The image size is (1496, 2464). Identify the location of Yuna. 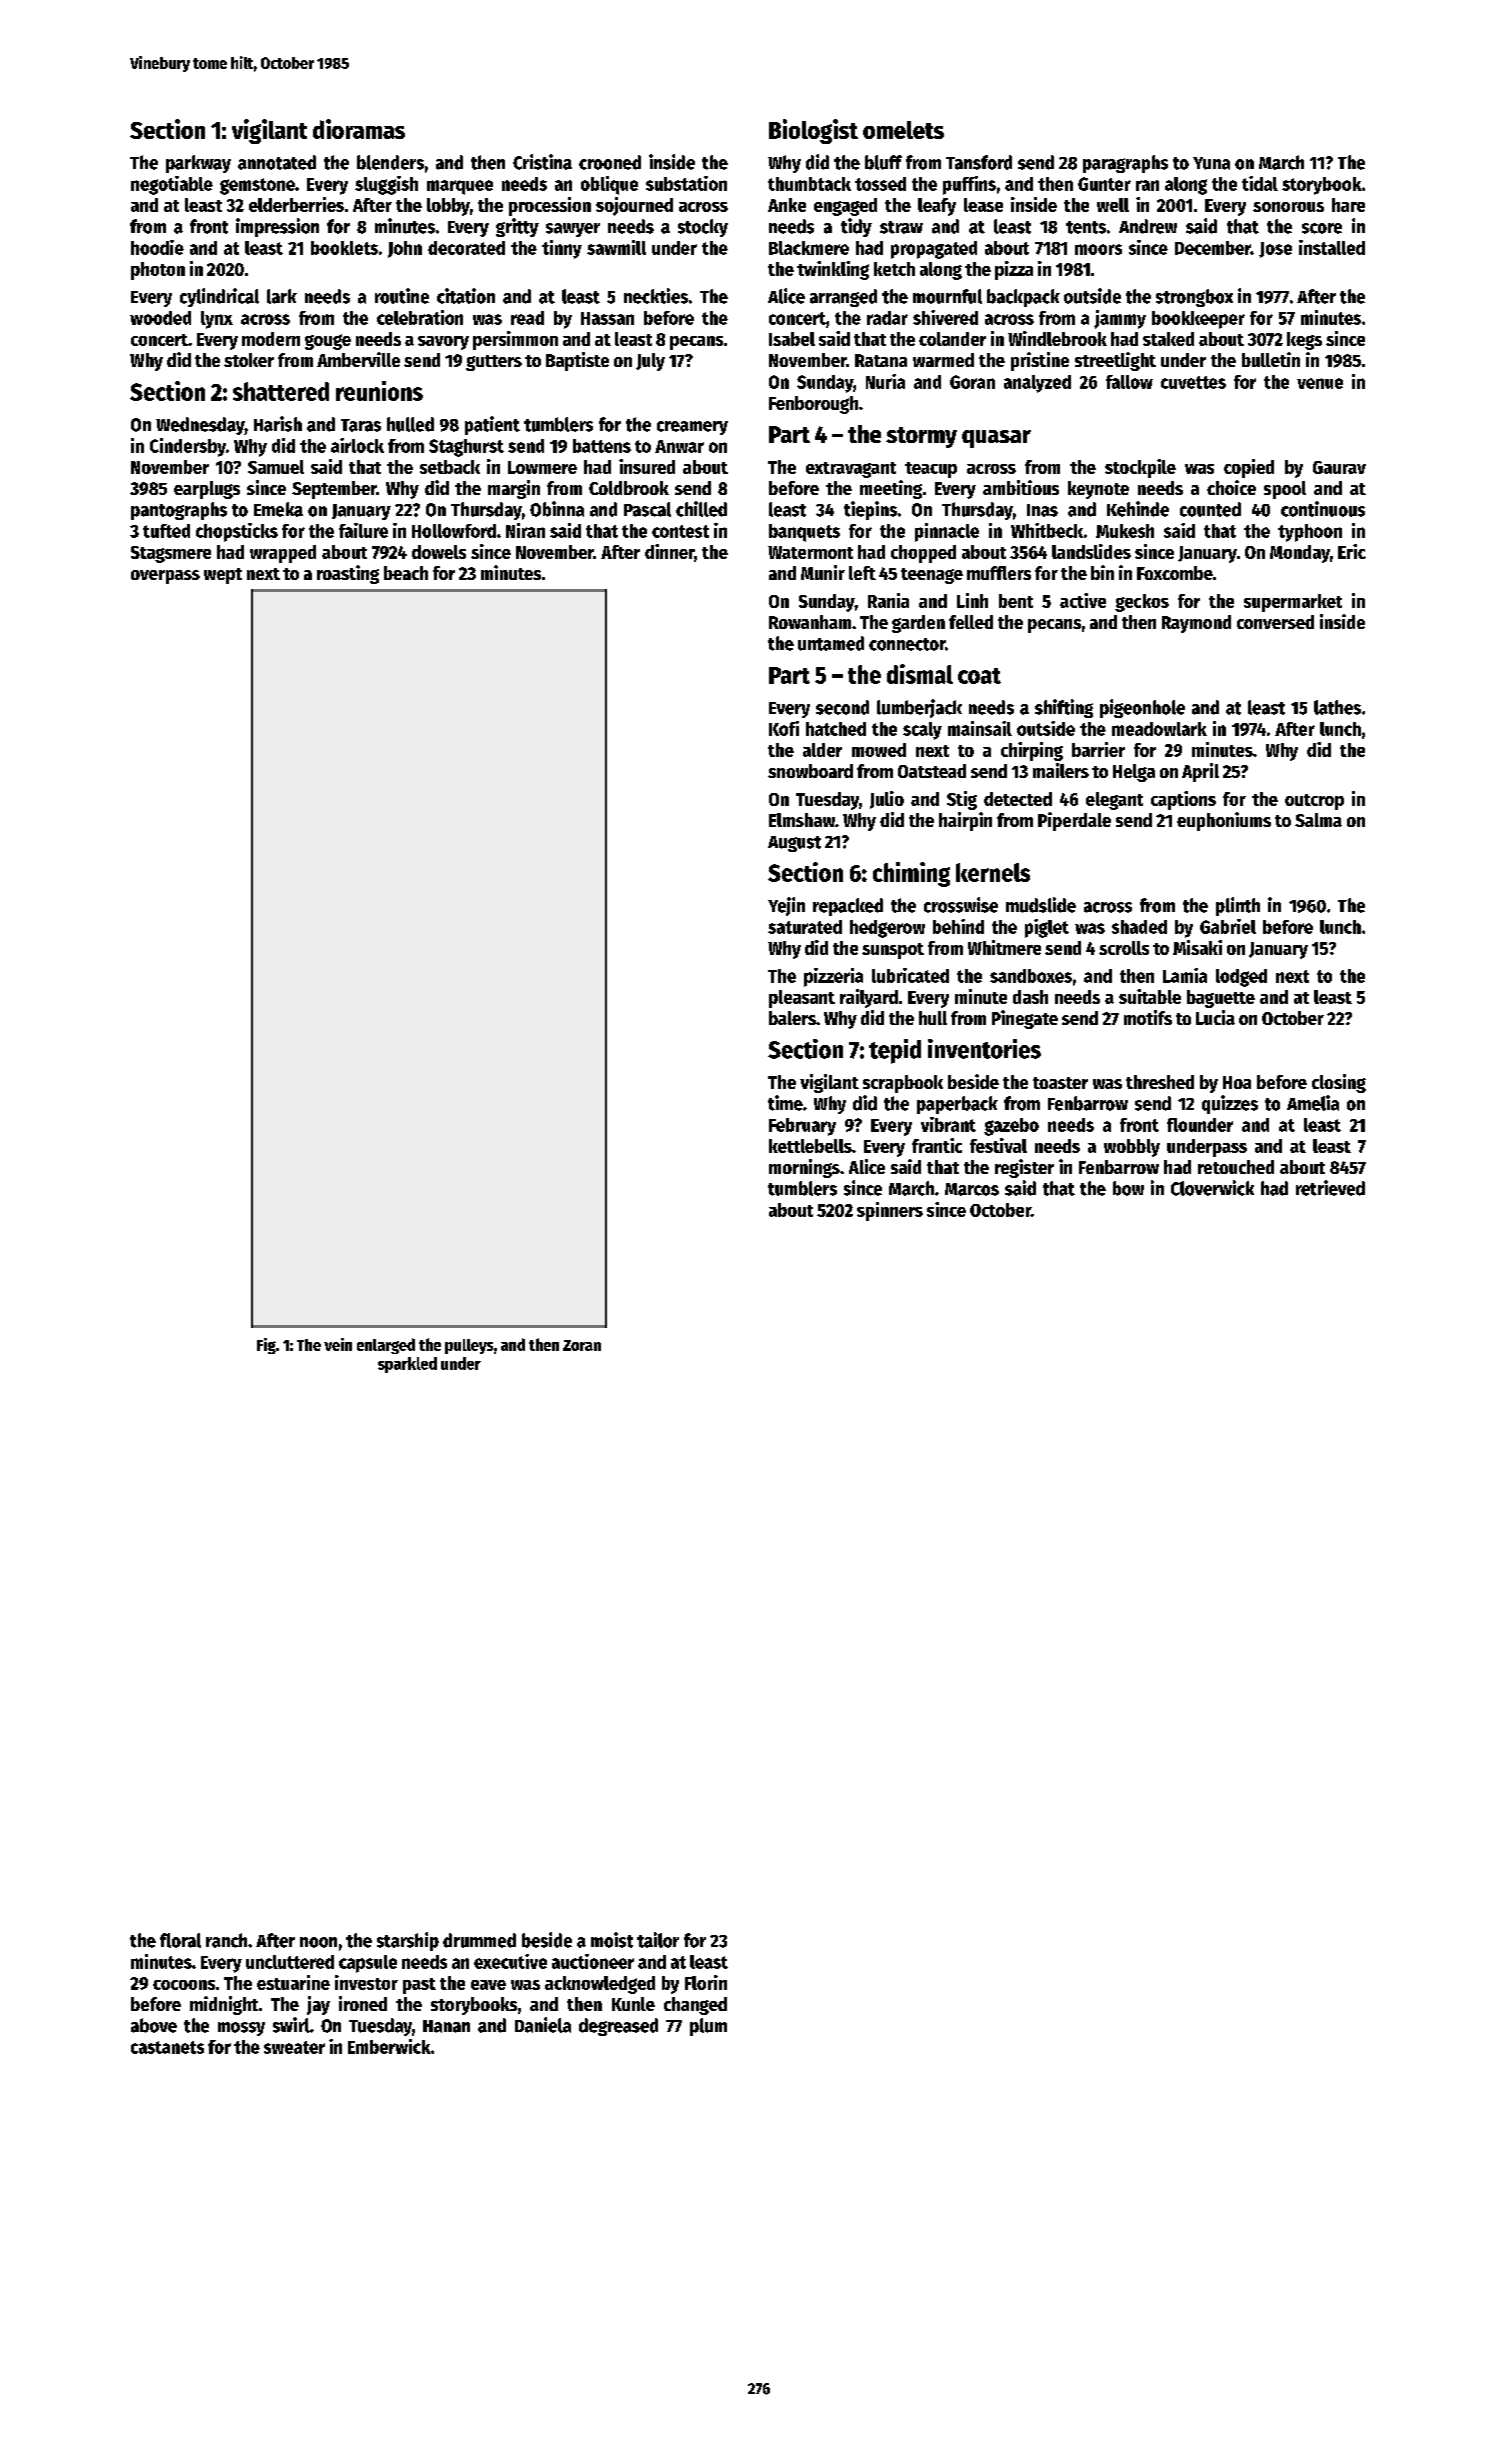
(1211, 163).
